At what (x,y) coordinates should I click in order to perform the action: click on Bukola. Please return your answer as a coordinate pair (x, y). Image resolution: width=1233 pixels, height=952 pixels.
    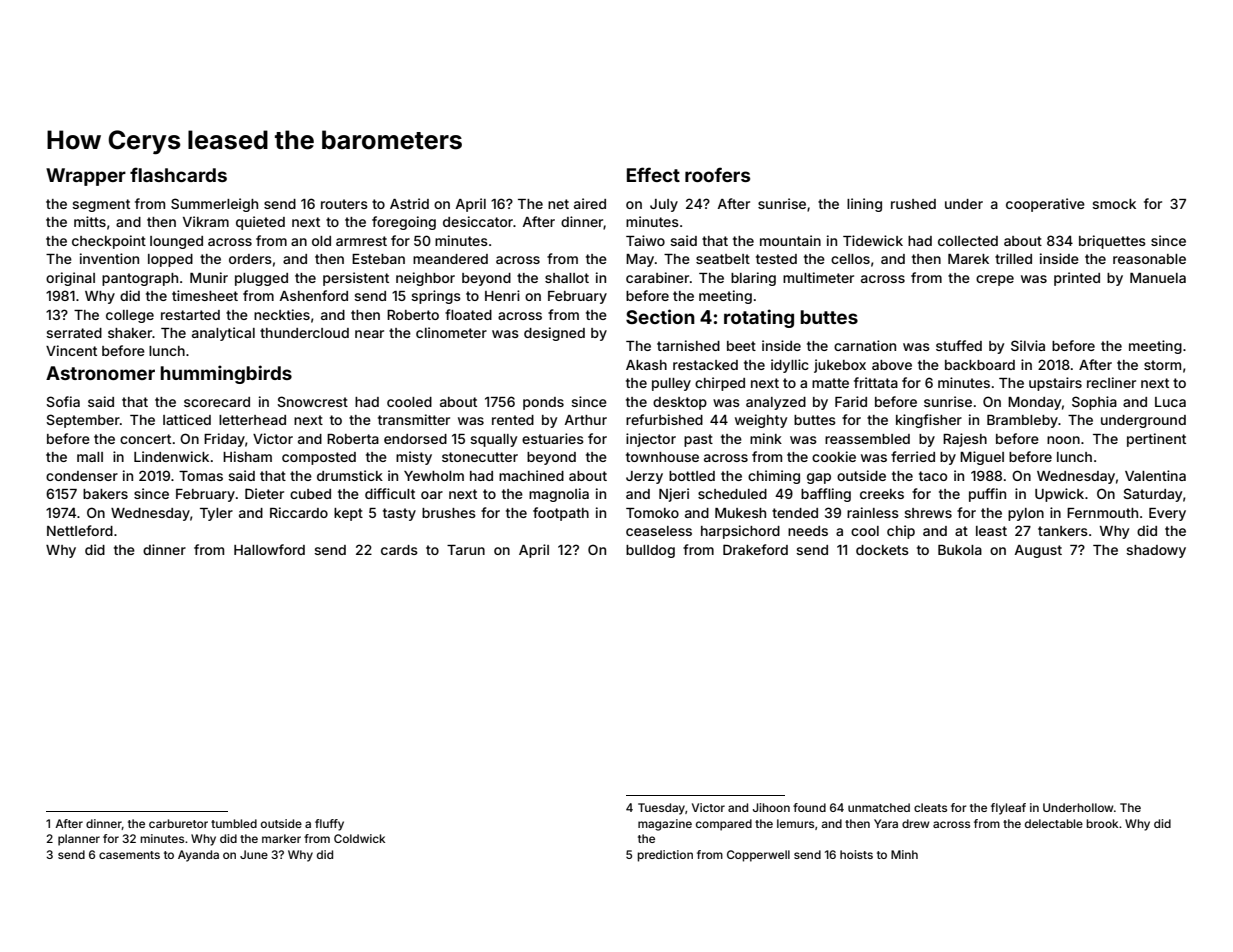
    Looking at the image, I should click on (960, 550).
